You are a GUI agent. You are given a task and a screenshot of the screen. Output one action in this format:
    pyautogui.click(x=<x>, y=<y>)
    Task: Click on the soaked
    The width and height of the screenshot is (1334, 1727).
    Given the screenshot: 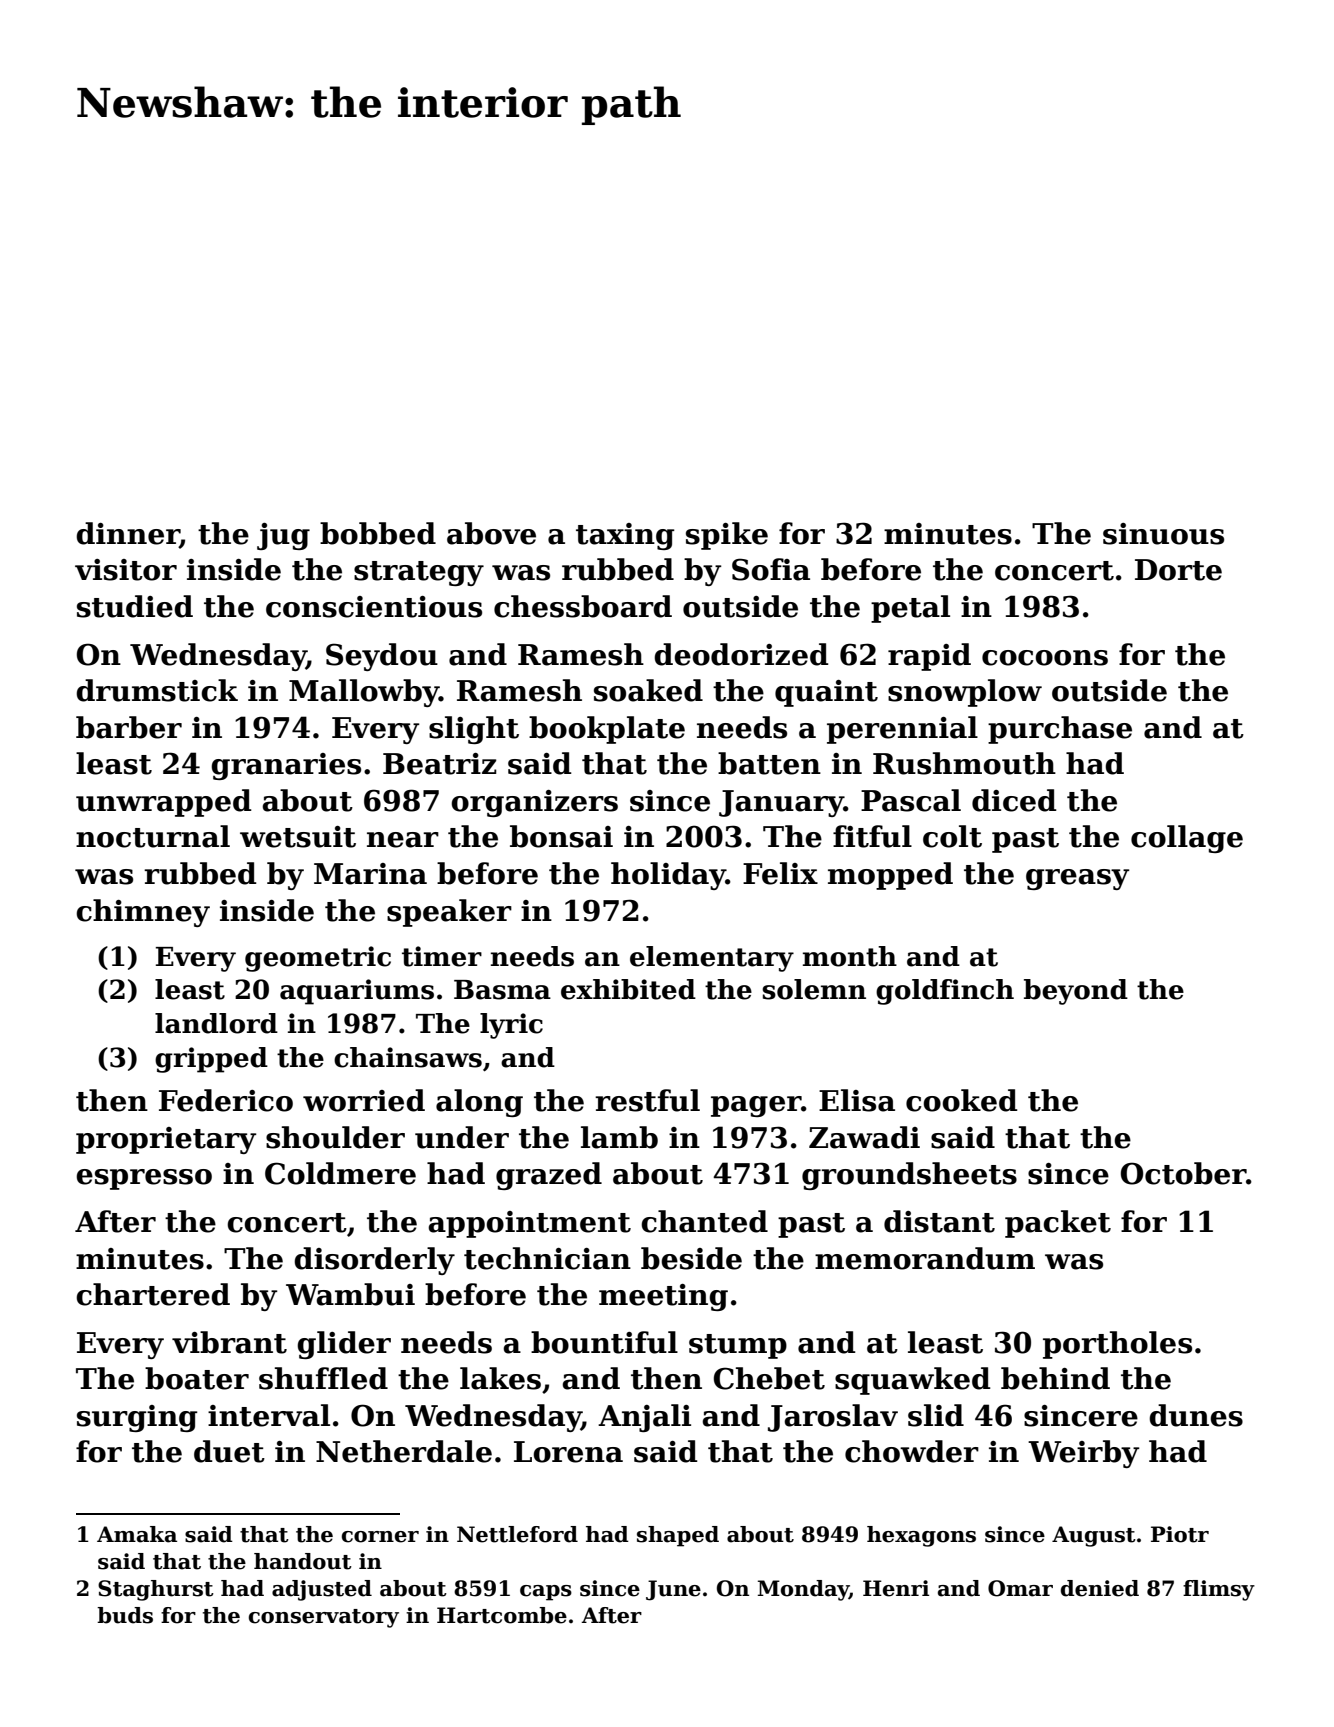 What is the action you would take?
    pyautogui.click(x=648, y=690)
